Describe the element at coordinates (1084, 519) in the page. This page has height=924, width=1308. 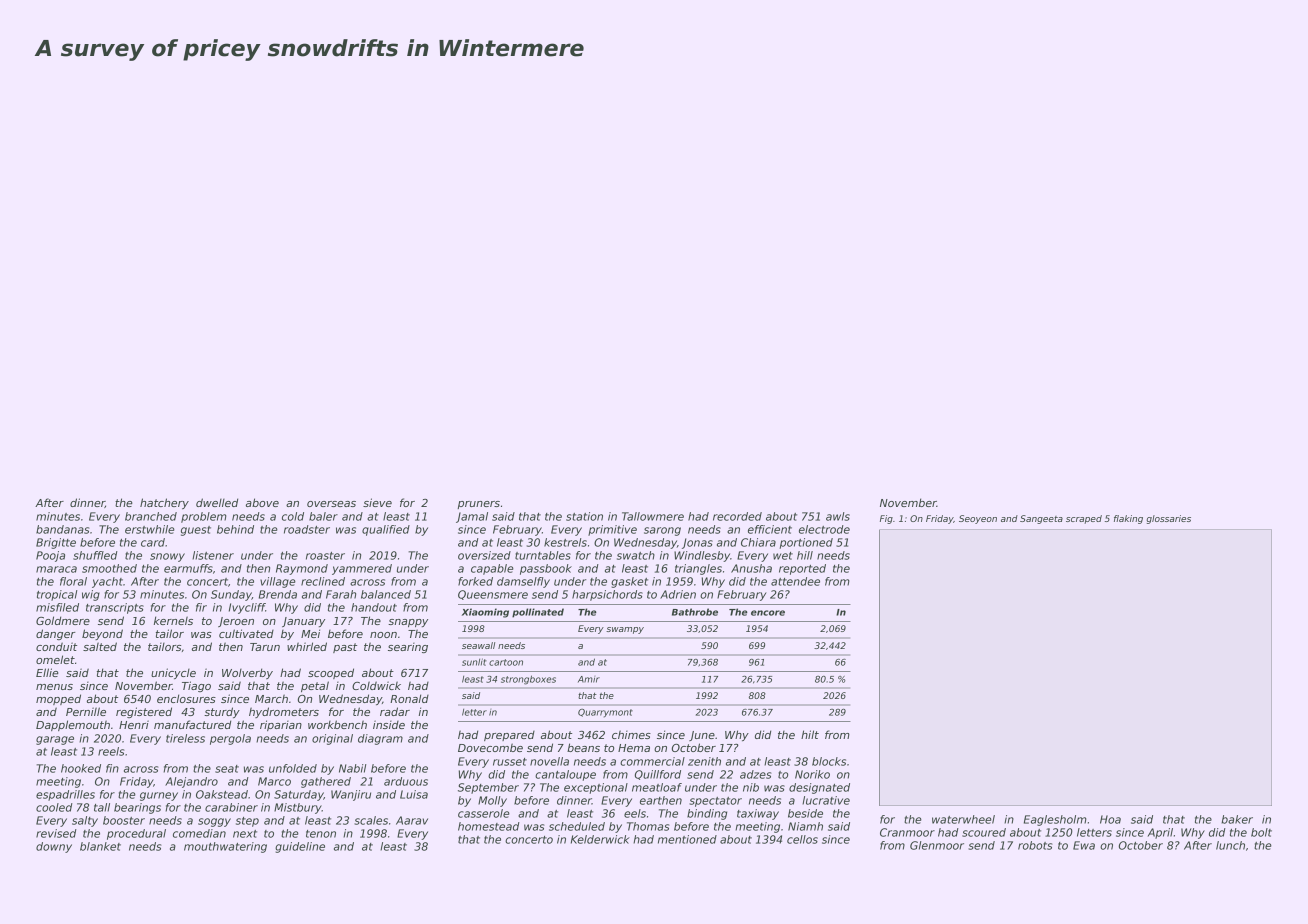
I see `scraped` at that location.
